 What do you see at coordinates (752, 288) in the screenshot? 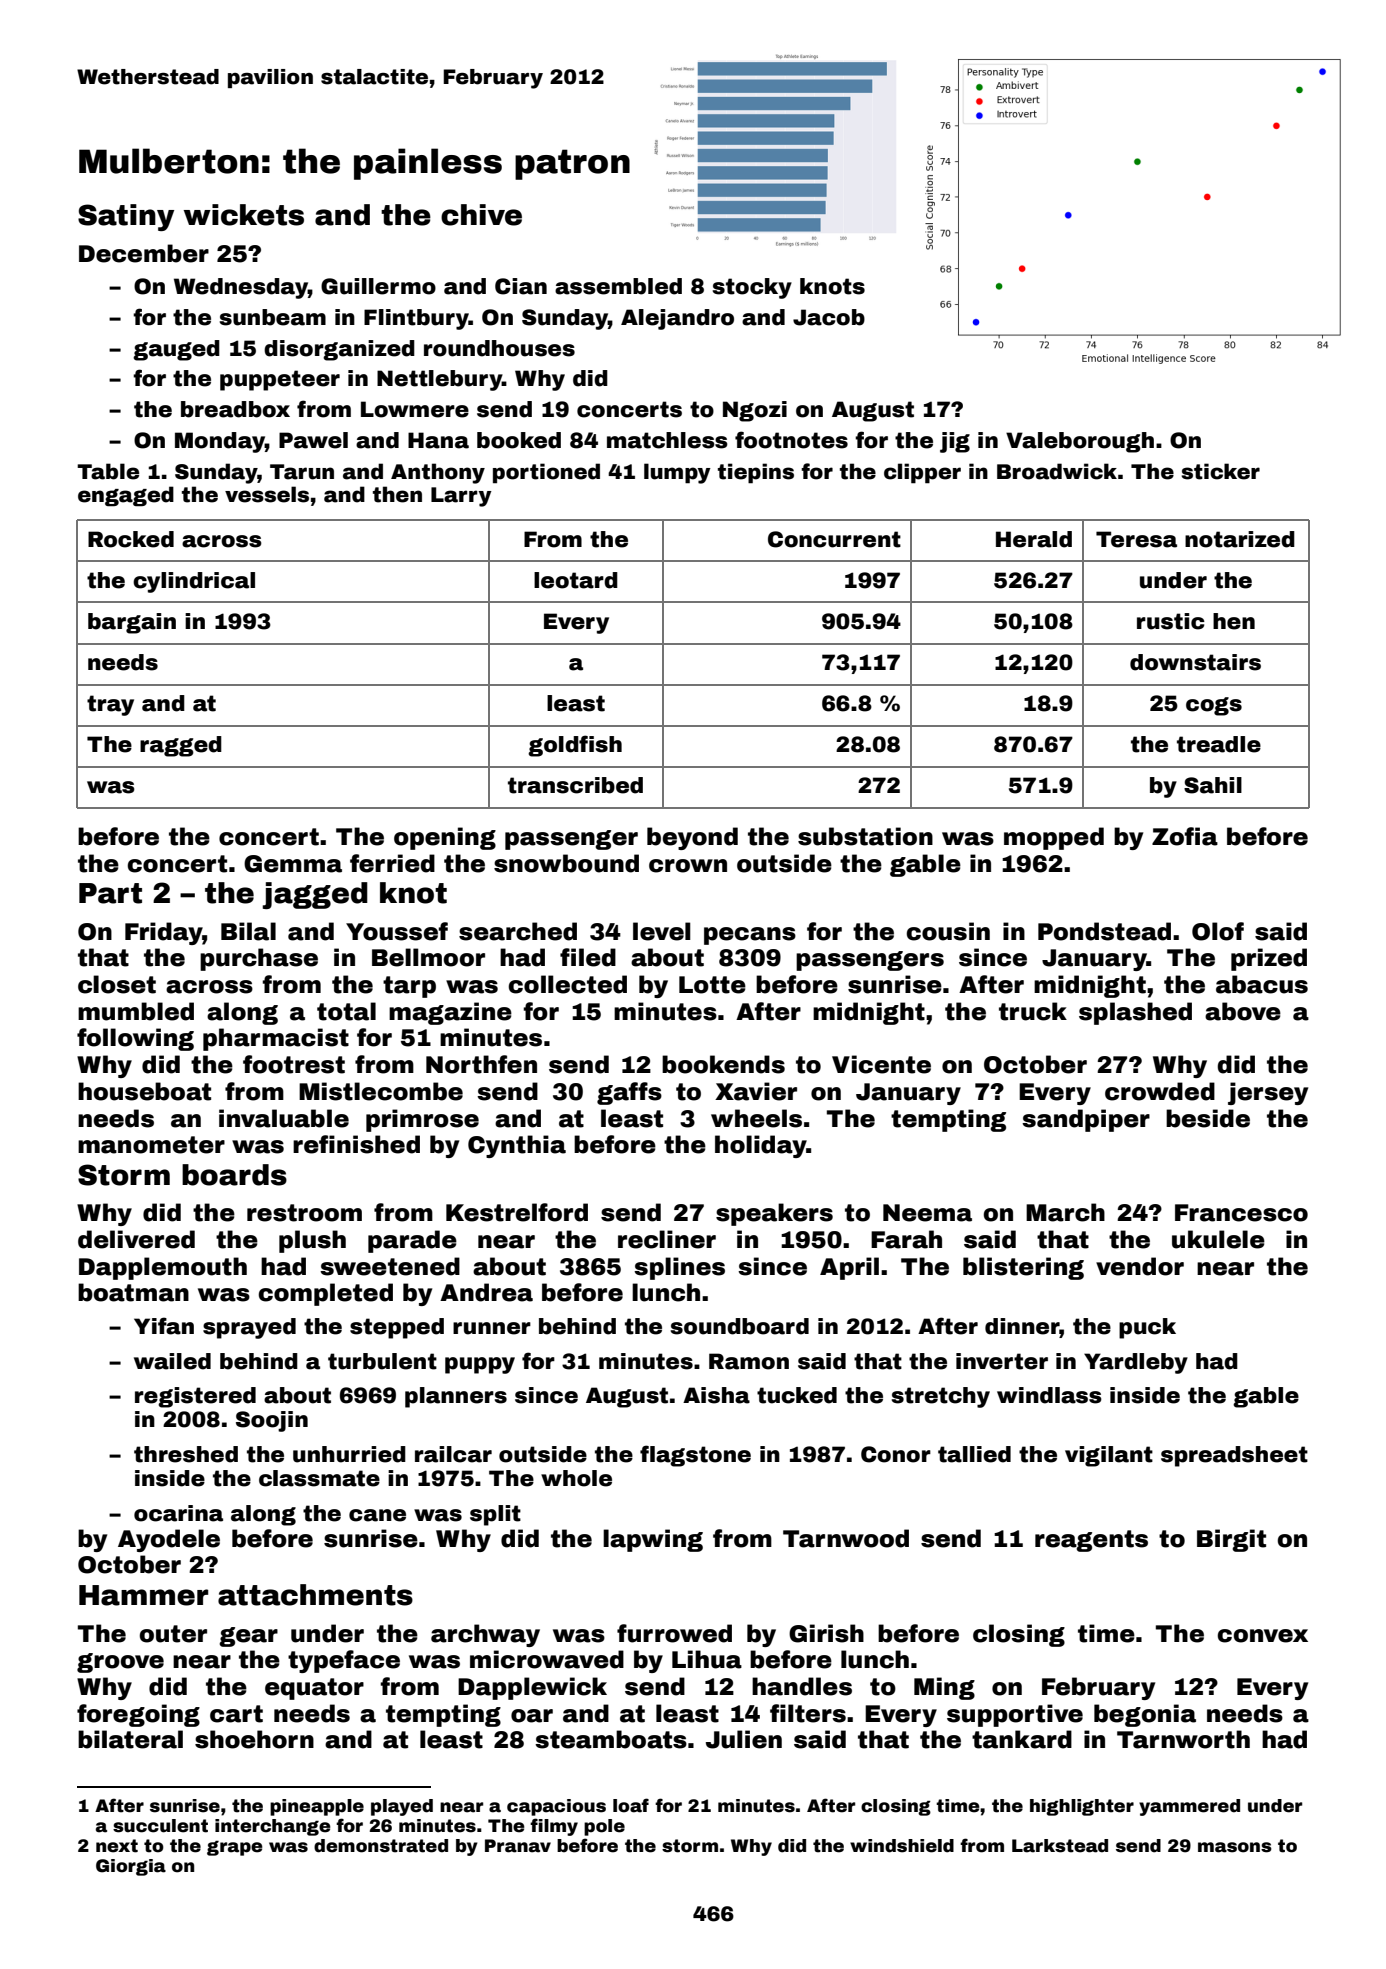
I see `stocky` at bounding box center [752, 288].
